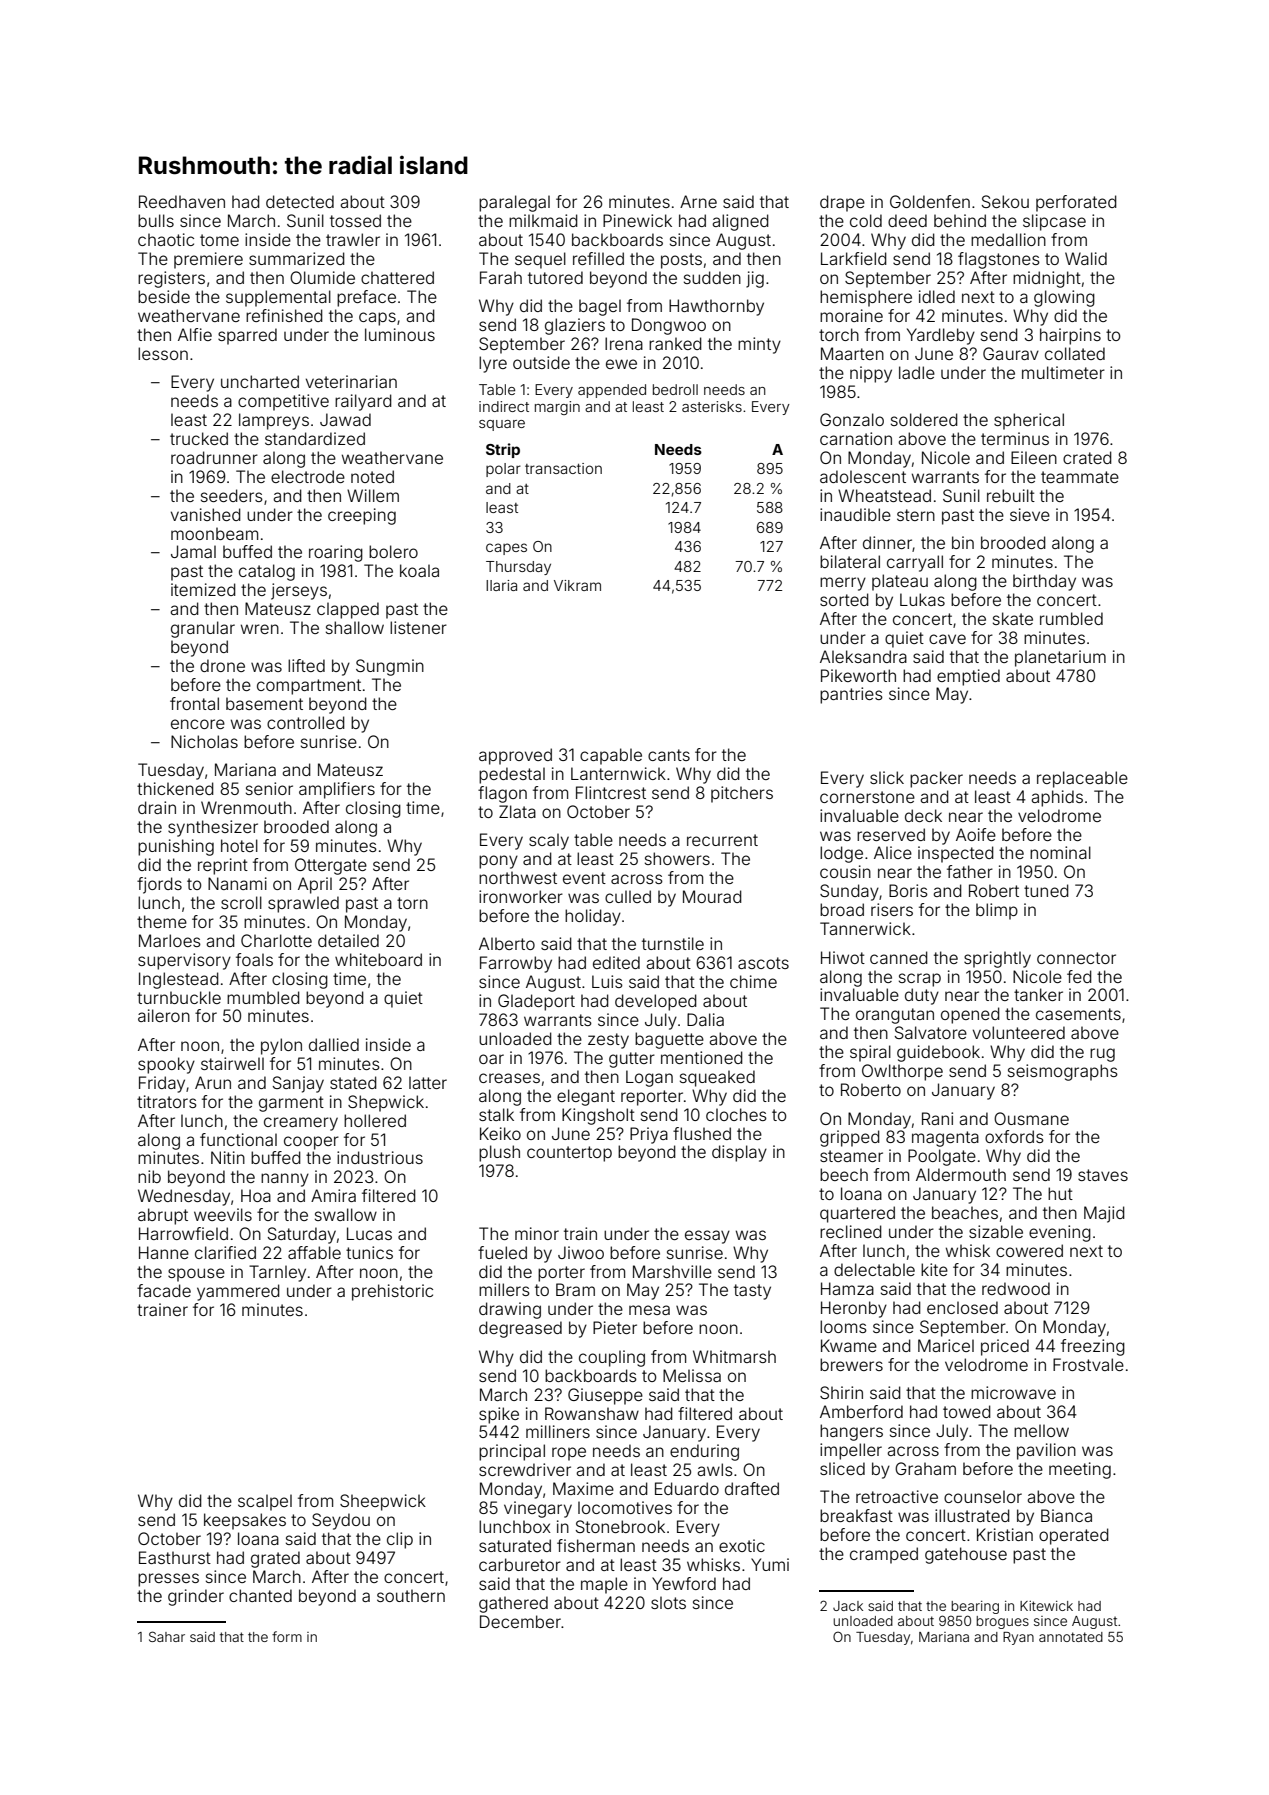 Image resolution: width=1269 pixels, height=1795 pixels. I want to click on railyard, so click(363, 402).
